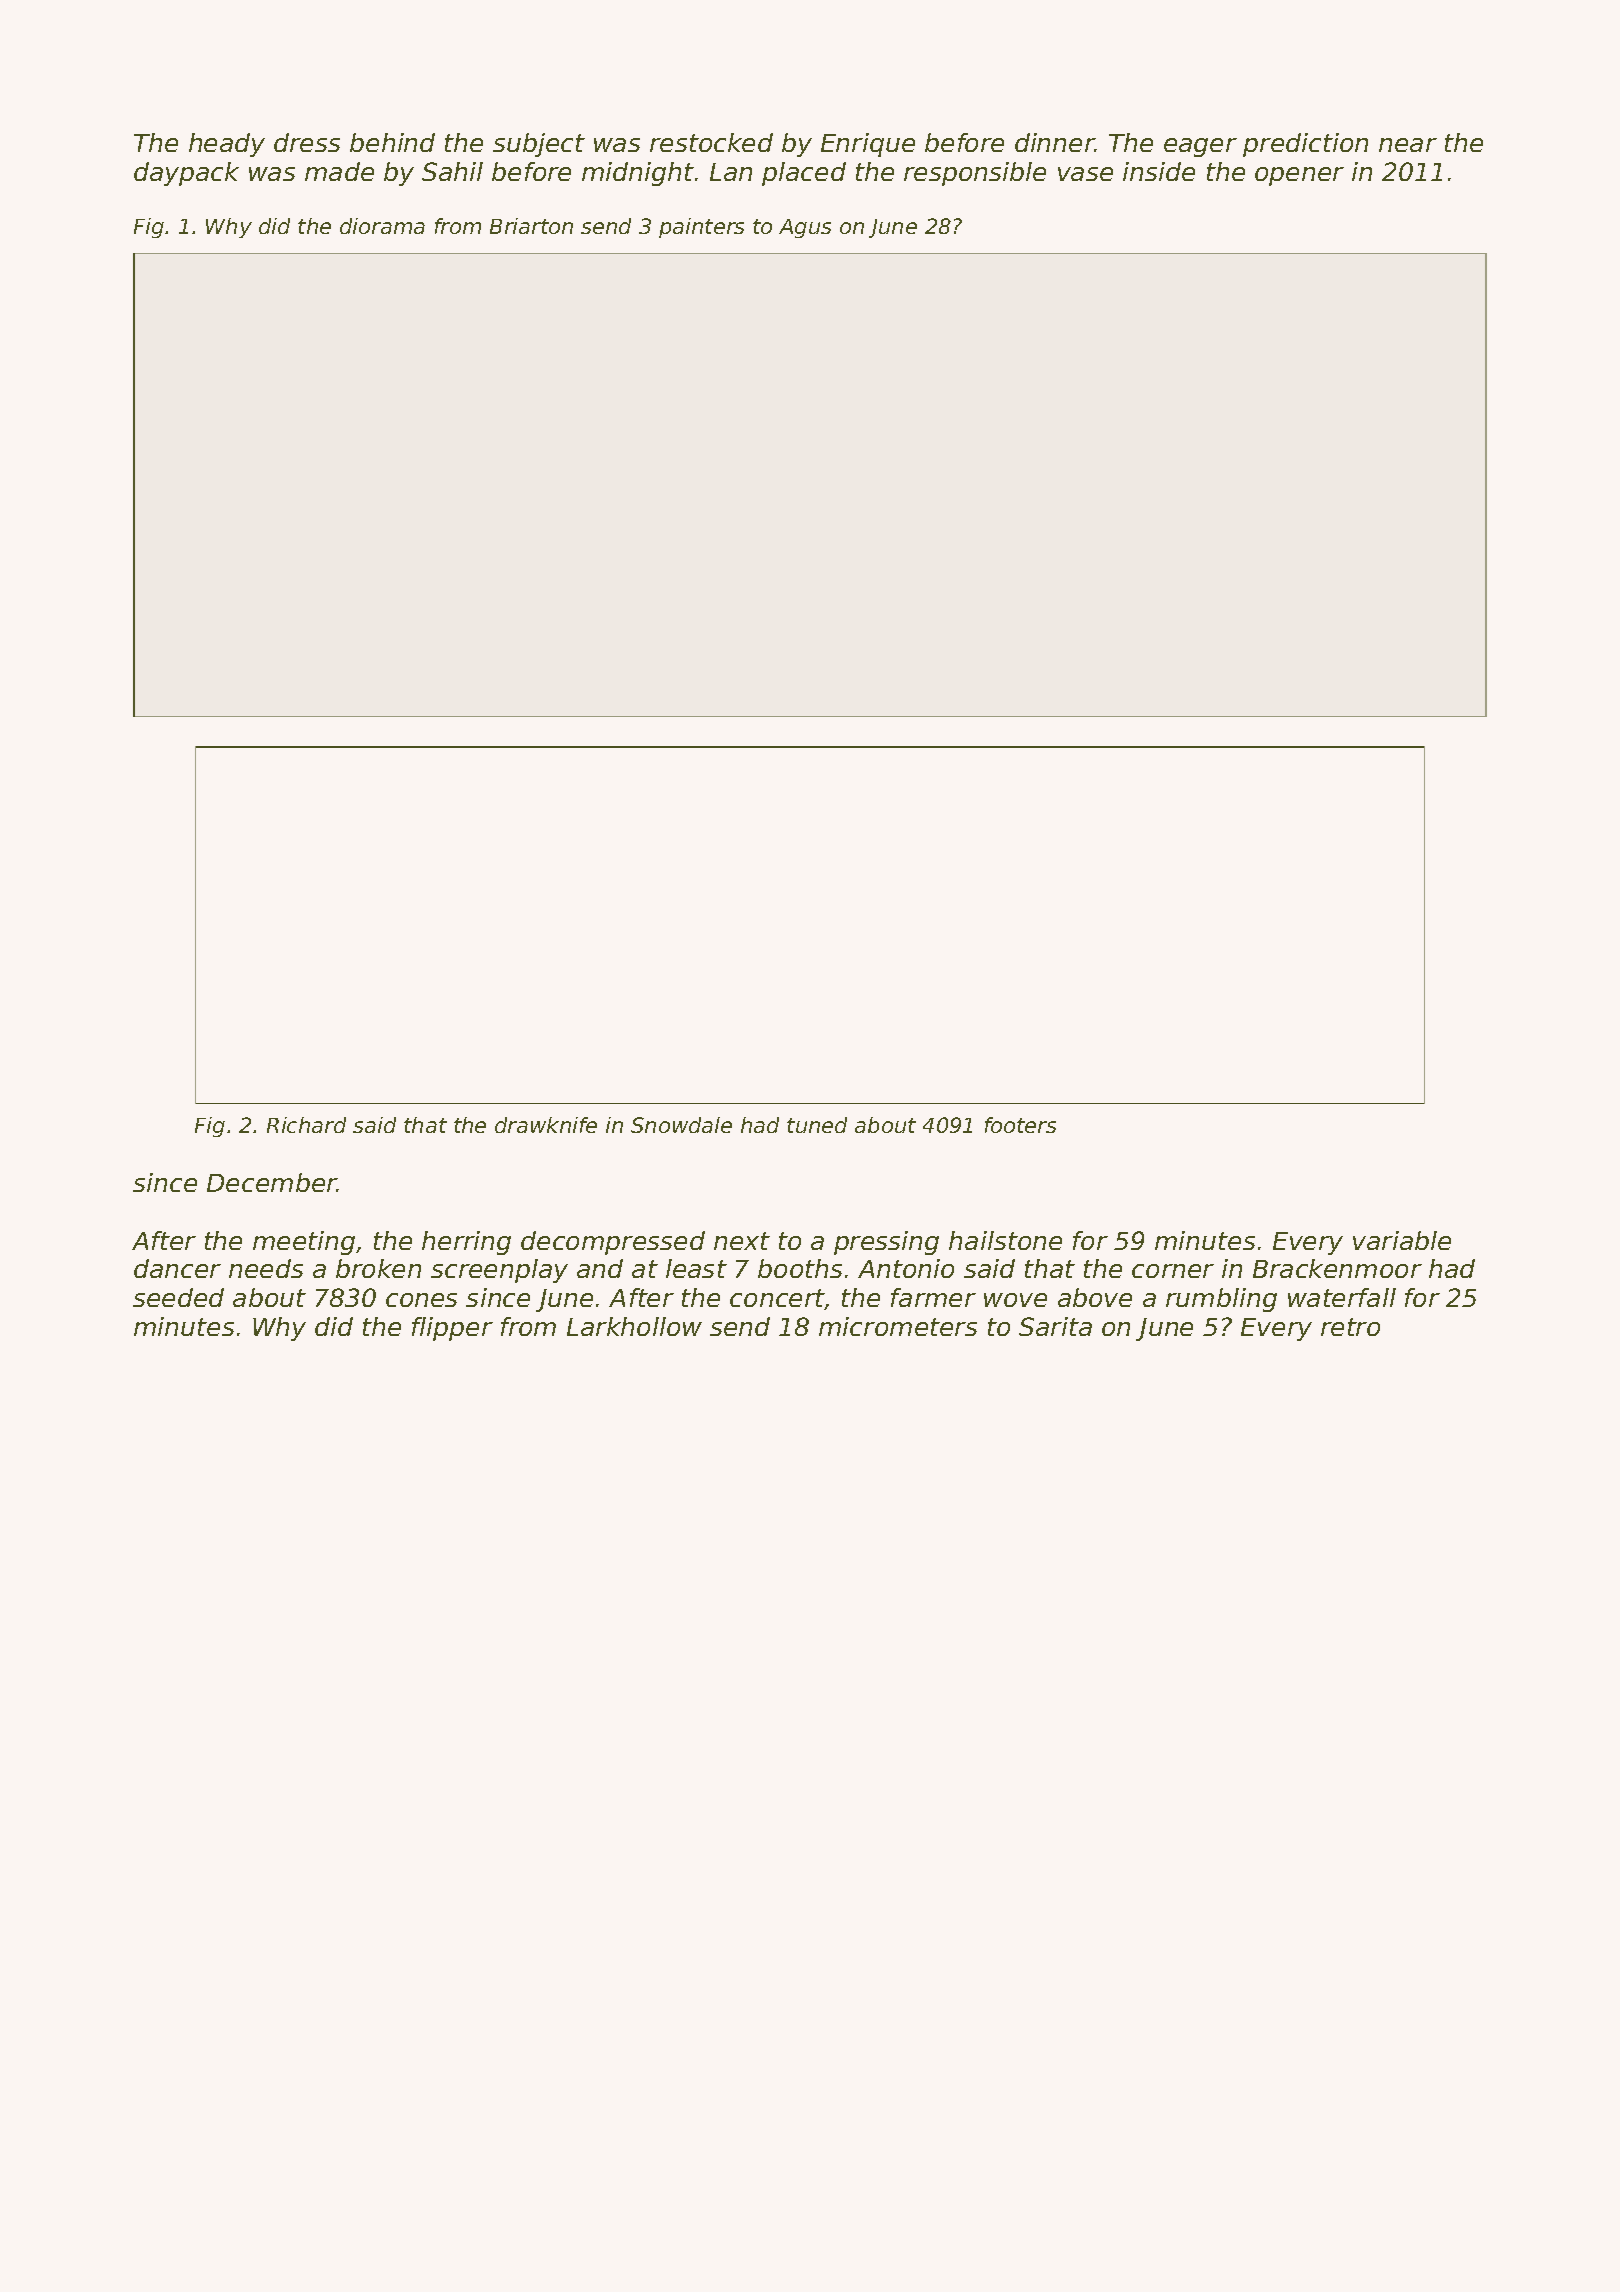 Image resolution: width=1620 pixels, height=2292 pixels. What do you see at coordinates (817, 1125) in the screenshot?
I see `tuned` at bounding box center [817, 1125].
